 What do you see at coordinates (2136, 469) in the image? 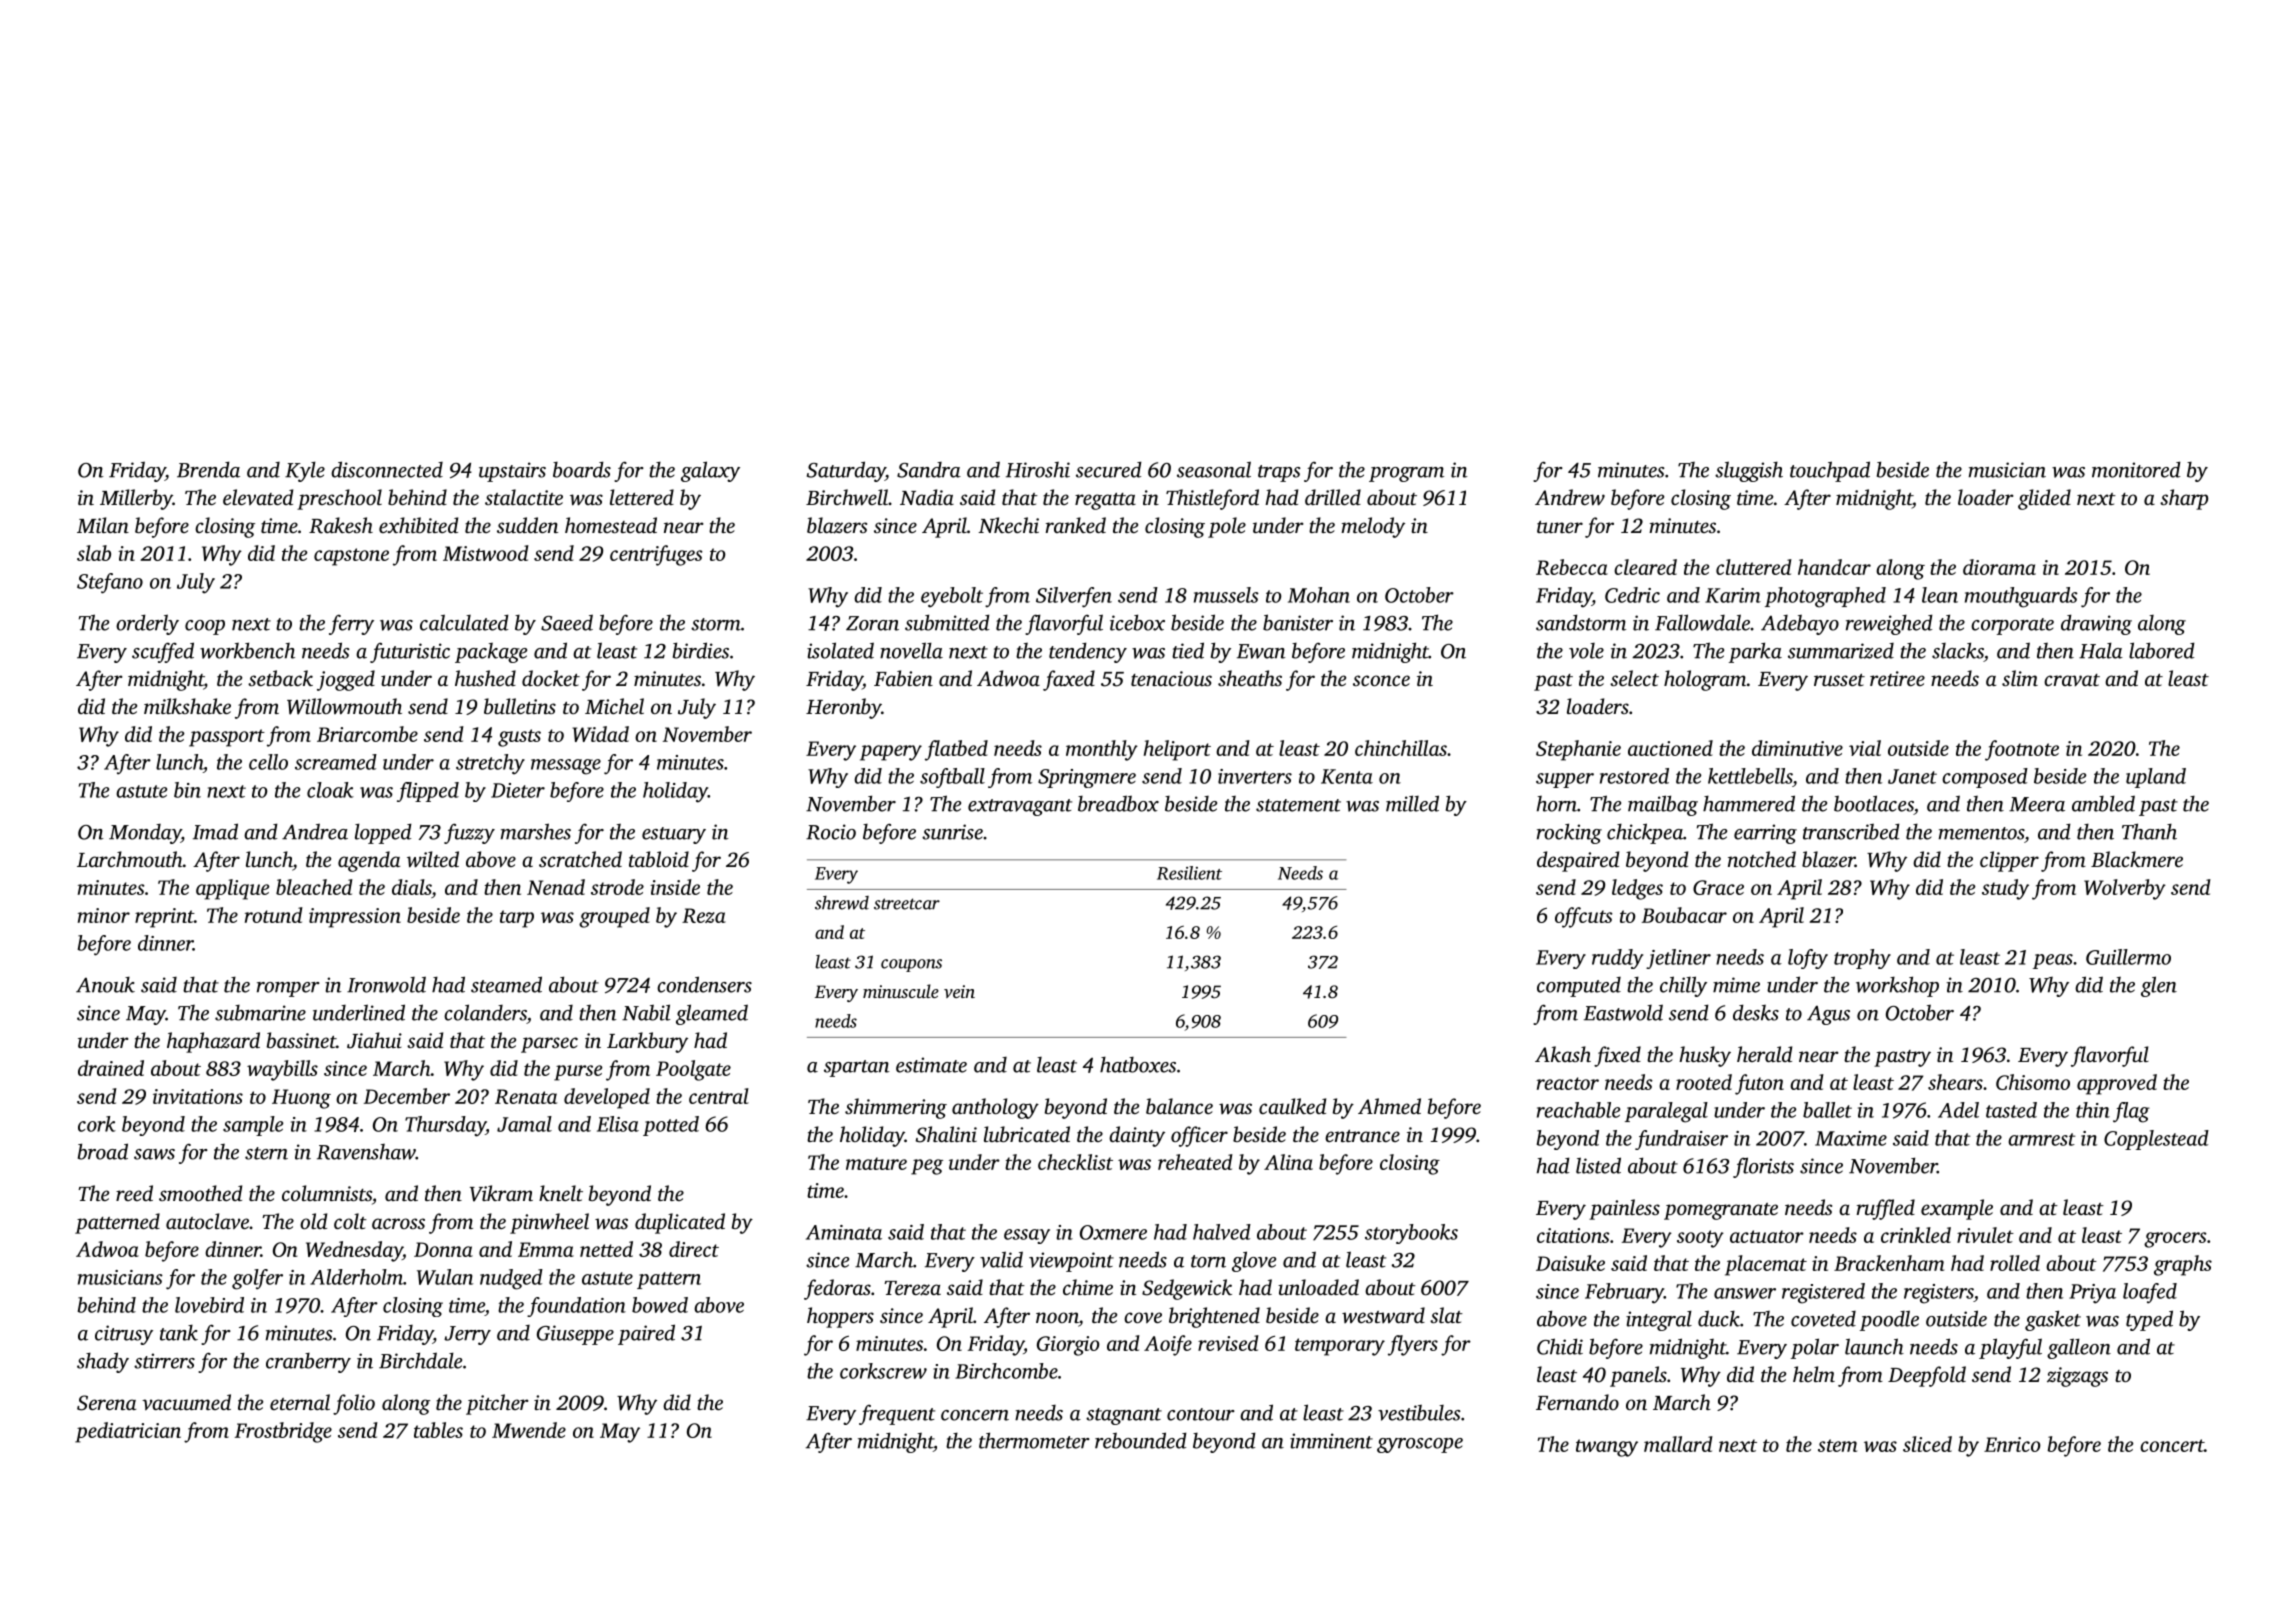
I see `monitored` at bounding box center [2136, 469].
